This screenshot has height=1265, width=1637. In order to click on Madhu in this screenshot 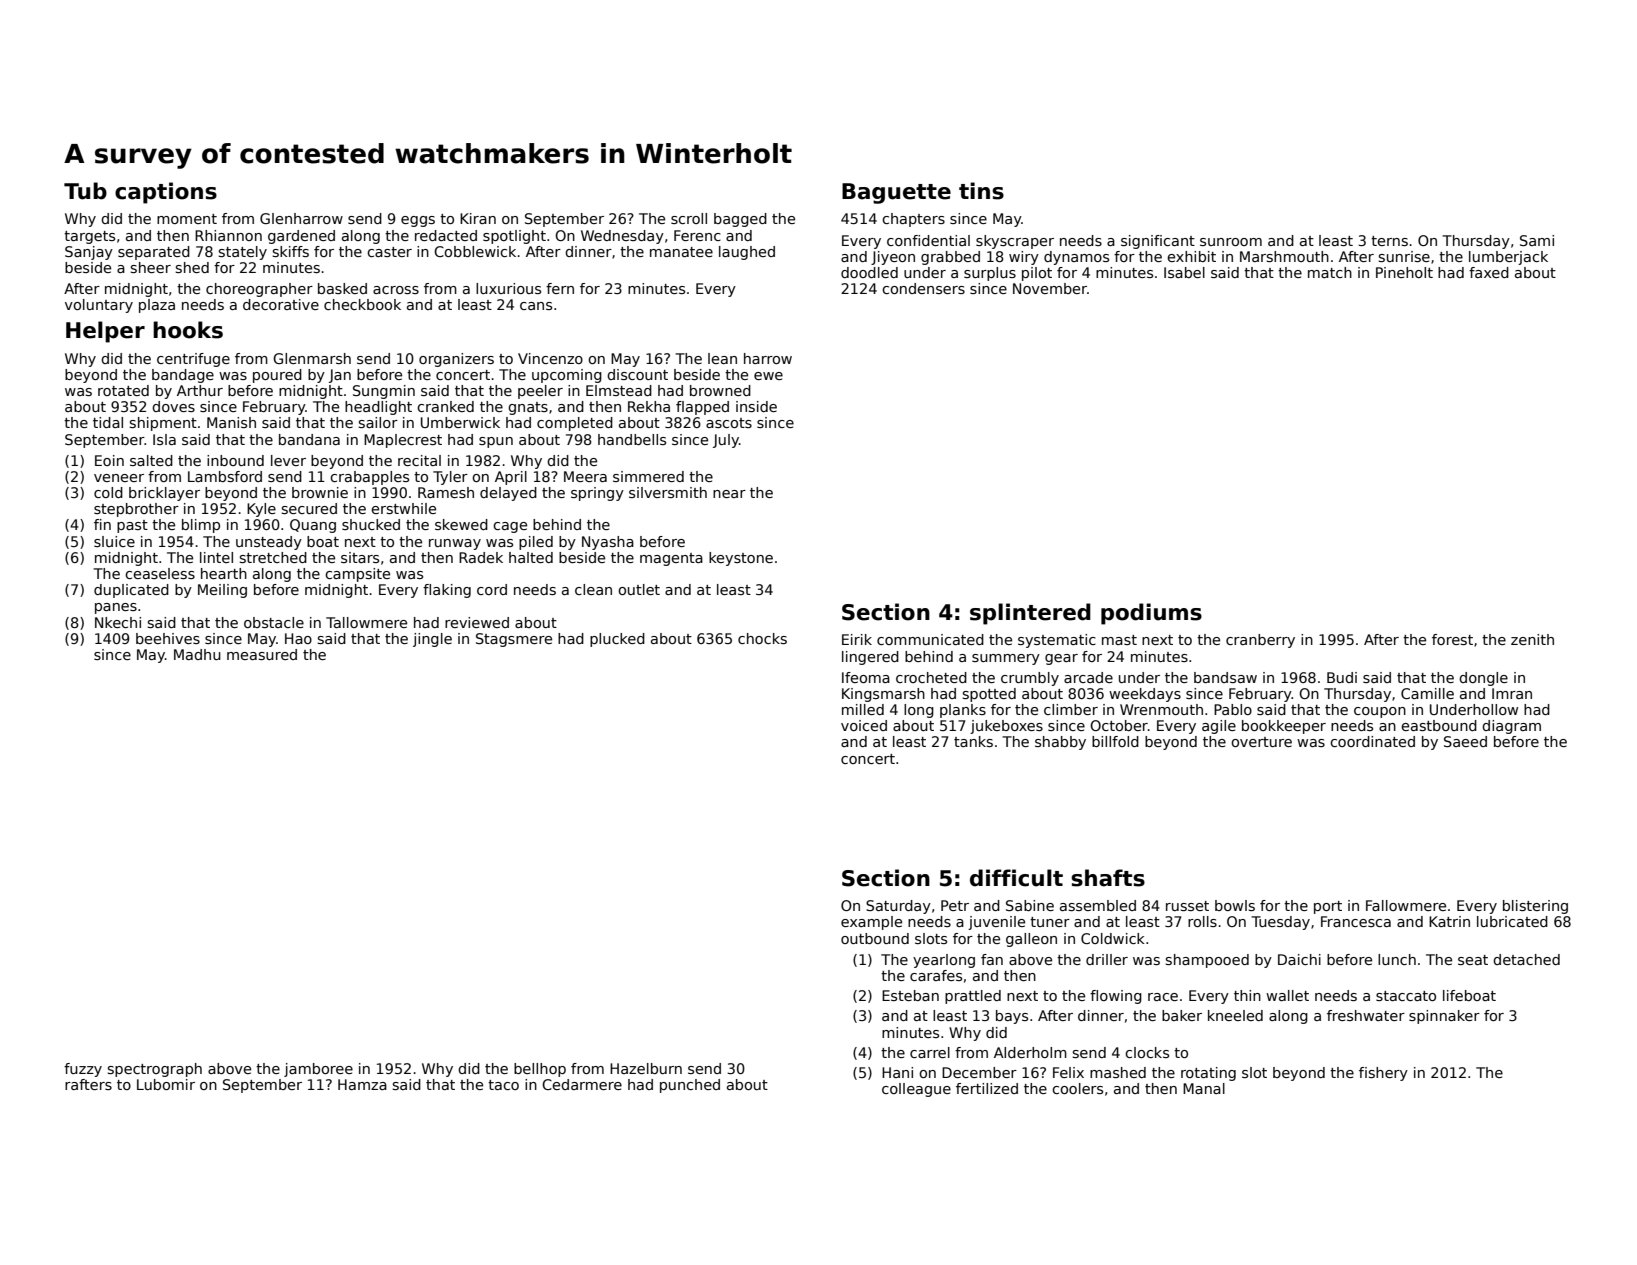, I will do `click(197, 654)`.
